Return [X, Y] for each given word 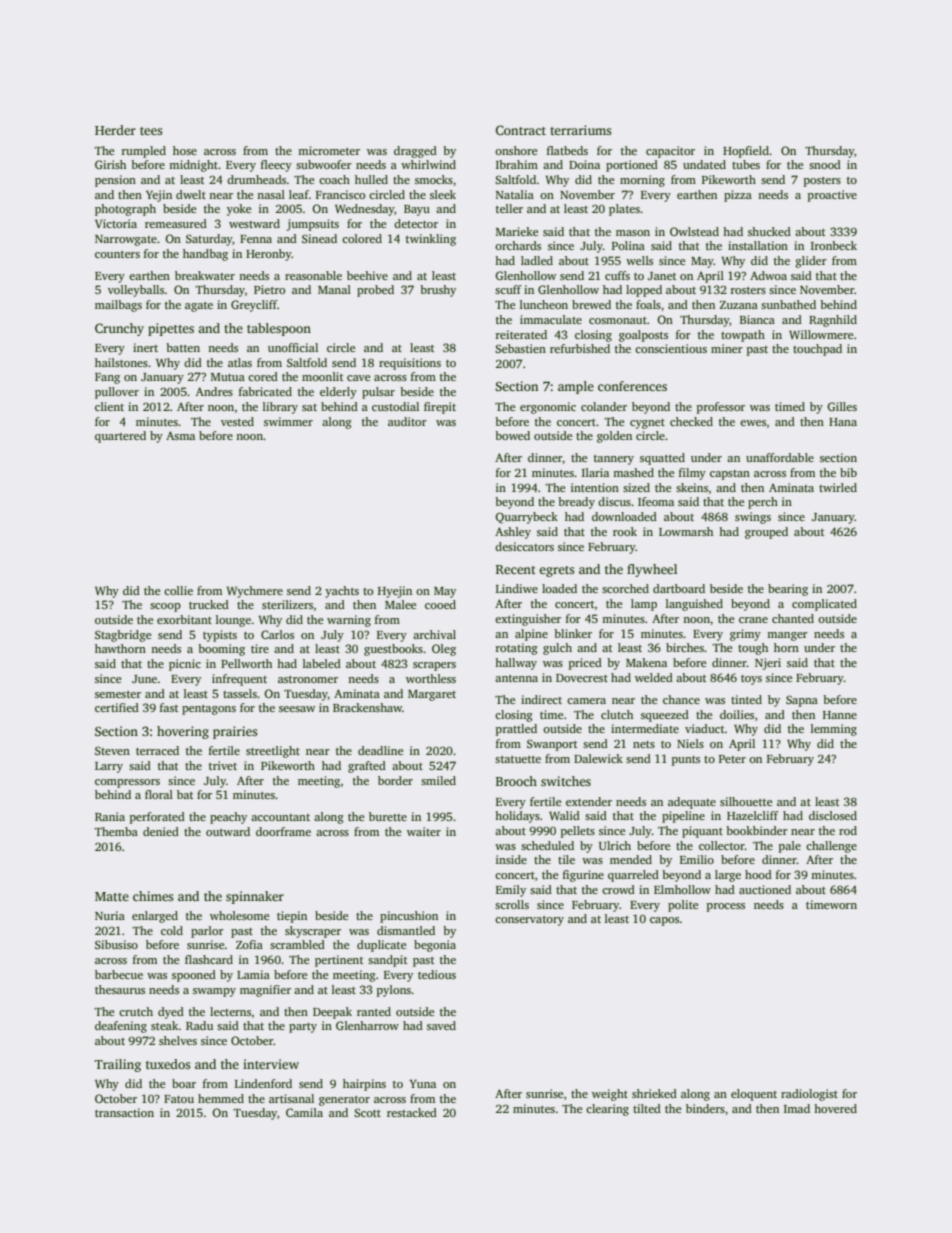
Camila [304, 1112]
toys [751, 680]
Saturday [209, 240]
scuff [508, 289]
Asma [180, 435]
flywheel [652, 570]
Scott [367, 1112]
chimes [153, 896]
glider [811, 262]
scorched [625, 588]
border [395, 780]
